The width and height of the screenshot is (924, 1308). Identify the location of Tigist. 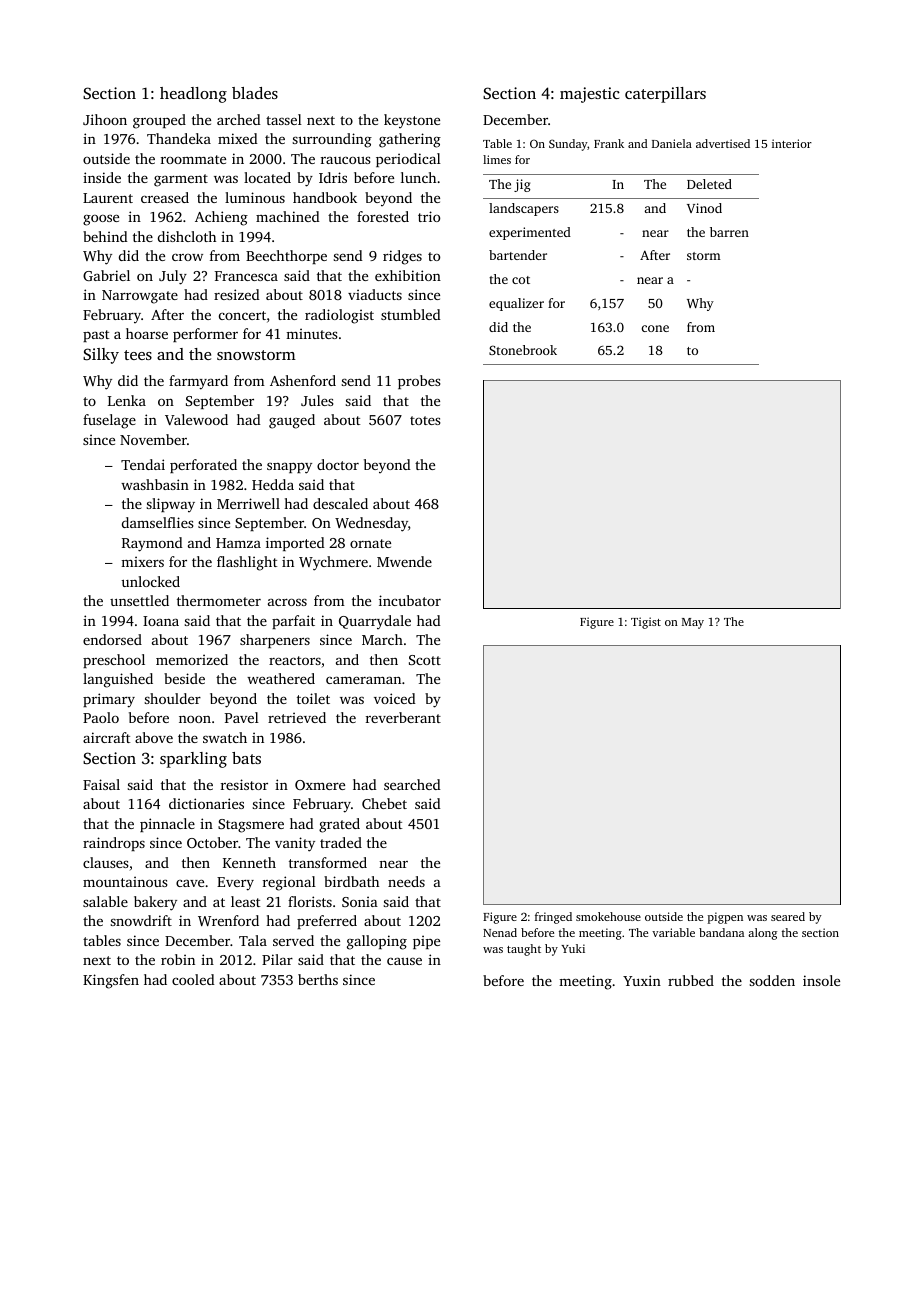
(646, 623).
